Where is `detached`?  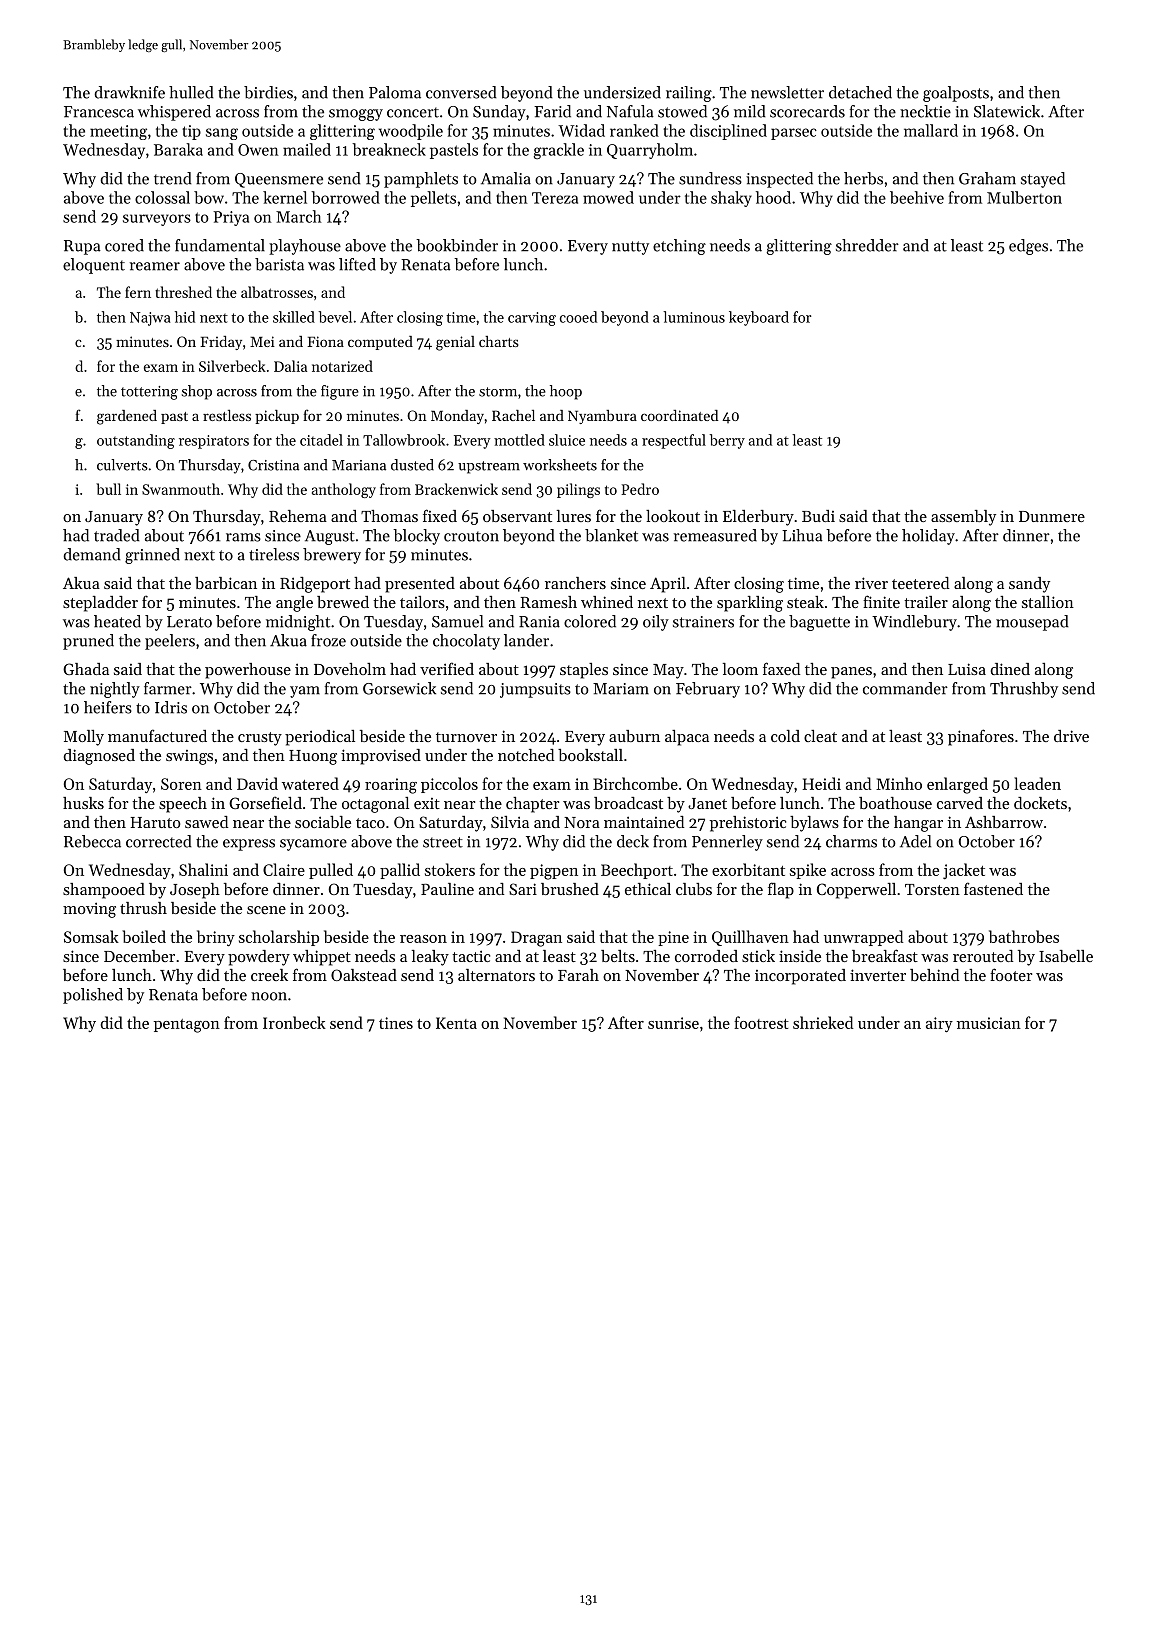 detached is located at coordinates (860, 92).
